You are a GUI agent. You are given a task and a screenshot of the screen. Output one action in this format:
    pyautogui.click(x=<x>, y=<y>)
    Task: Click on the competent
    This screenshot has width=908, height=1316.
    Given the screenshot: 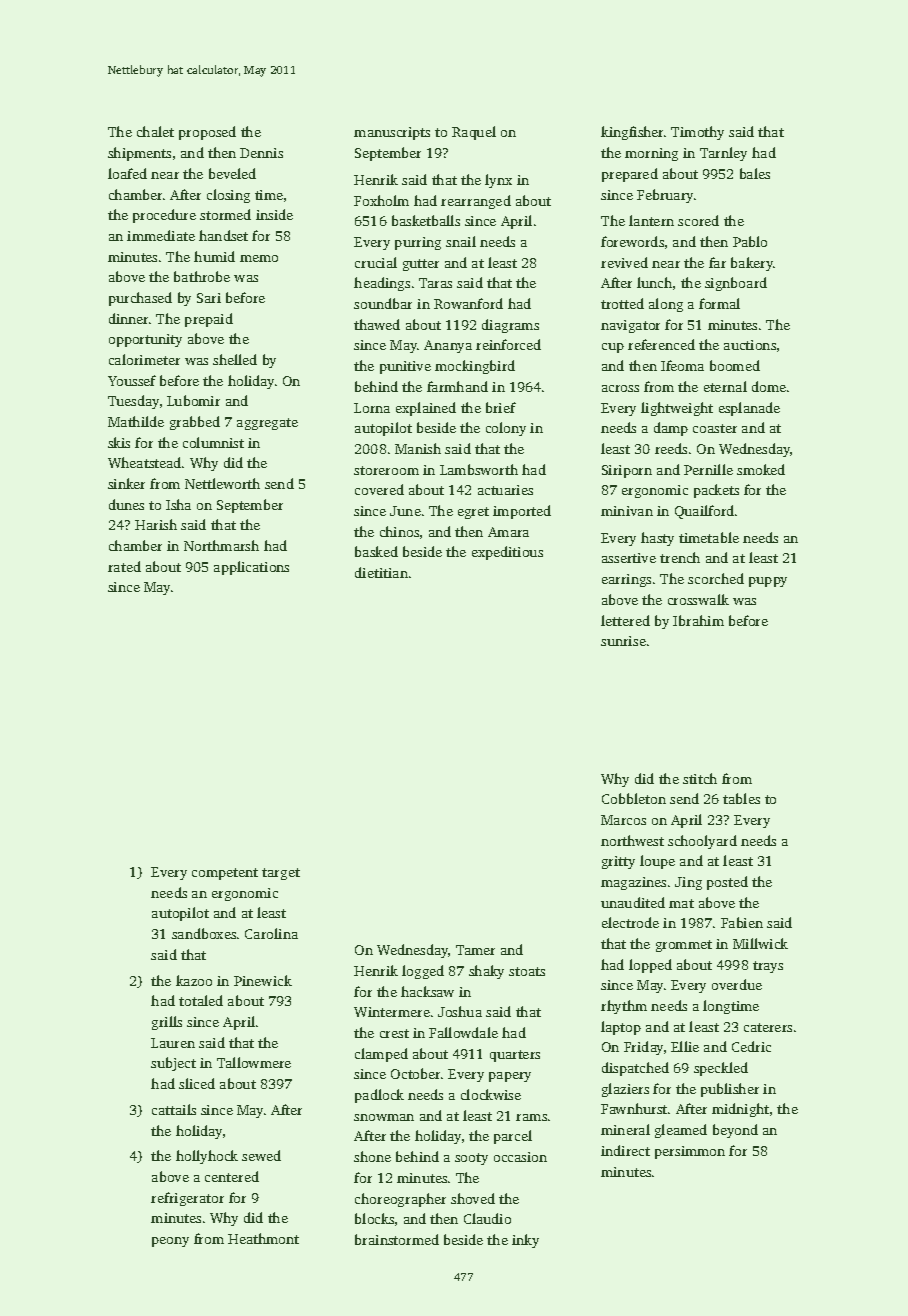 What is the action you would take?
    pyautogui.click(x=225, y=874)
